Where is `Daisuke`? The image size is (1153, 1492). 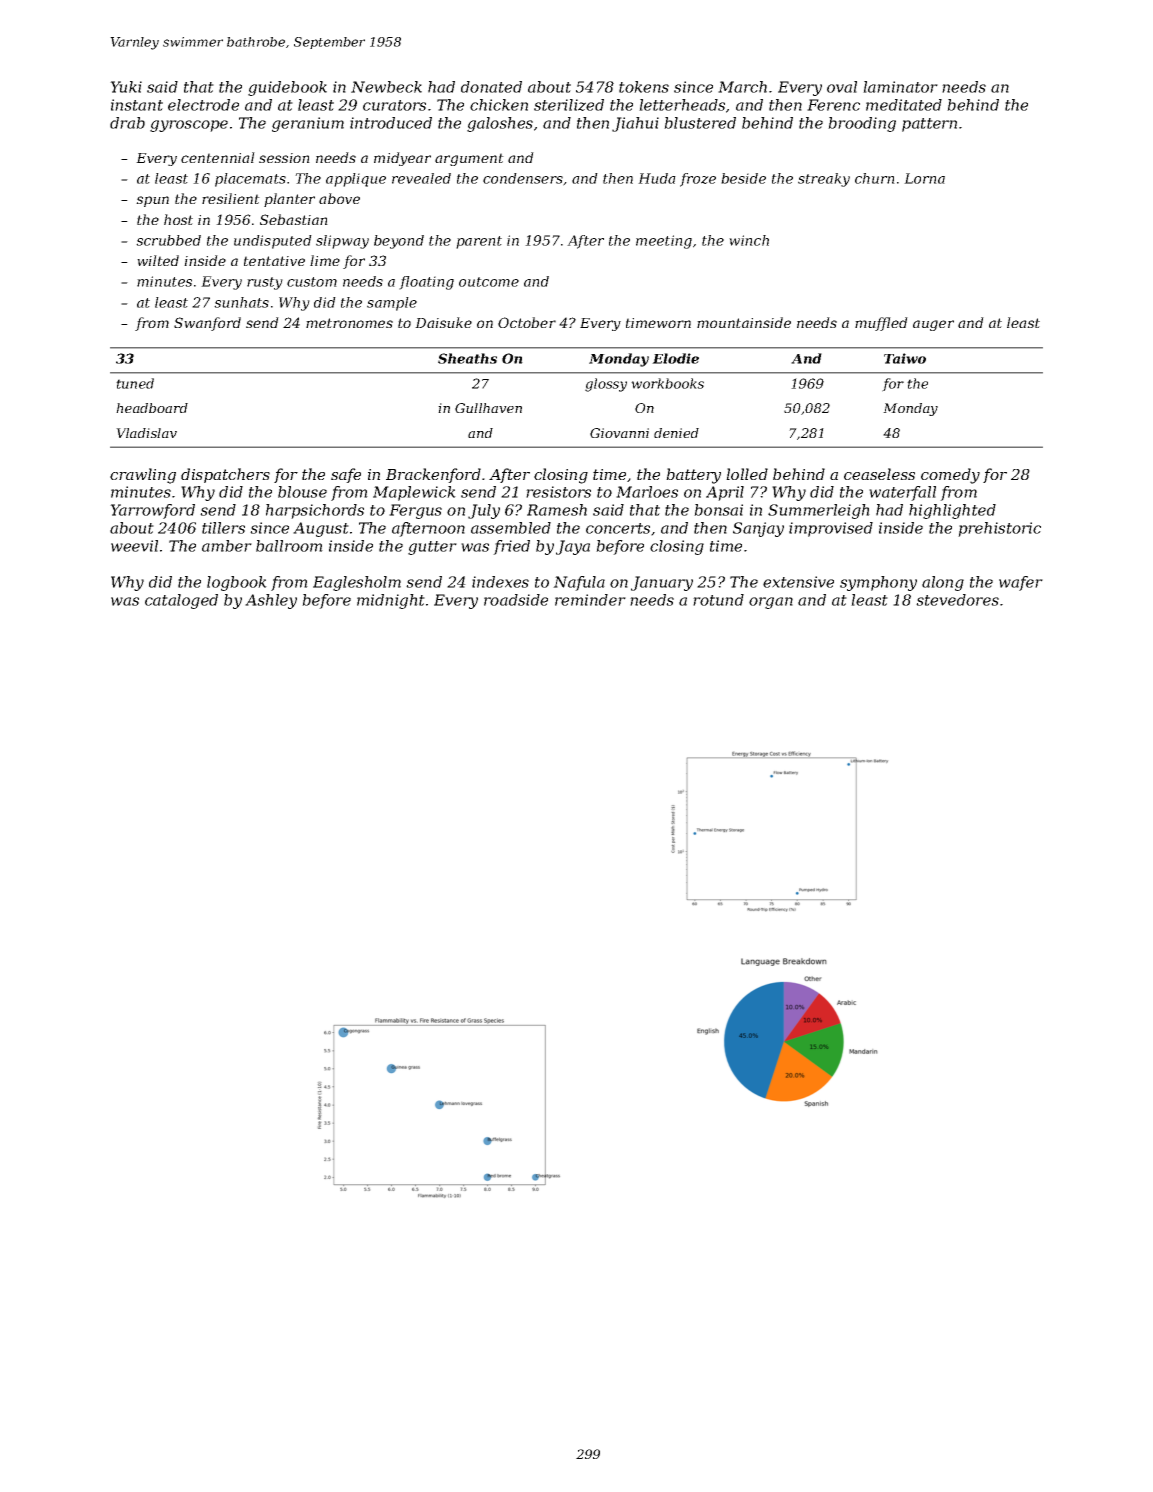
Daisuke is located at coordinates (443, 322).
